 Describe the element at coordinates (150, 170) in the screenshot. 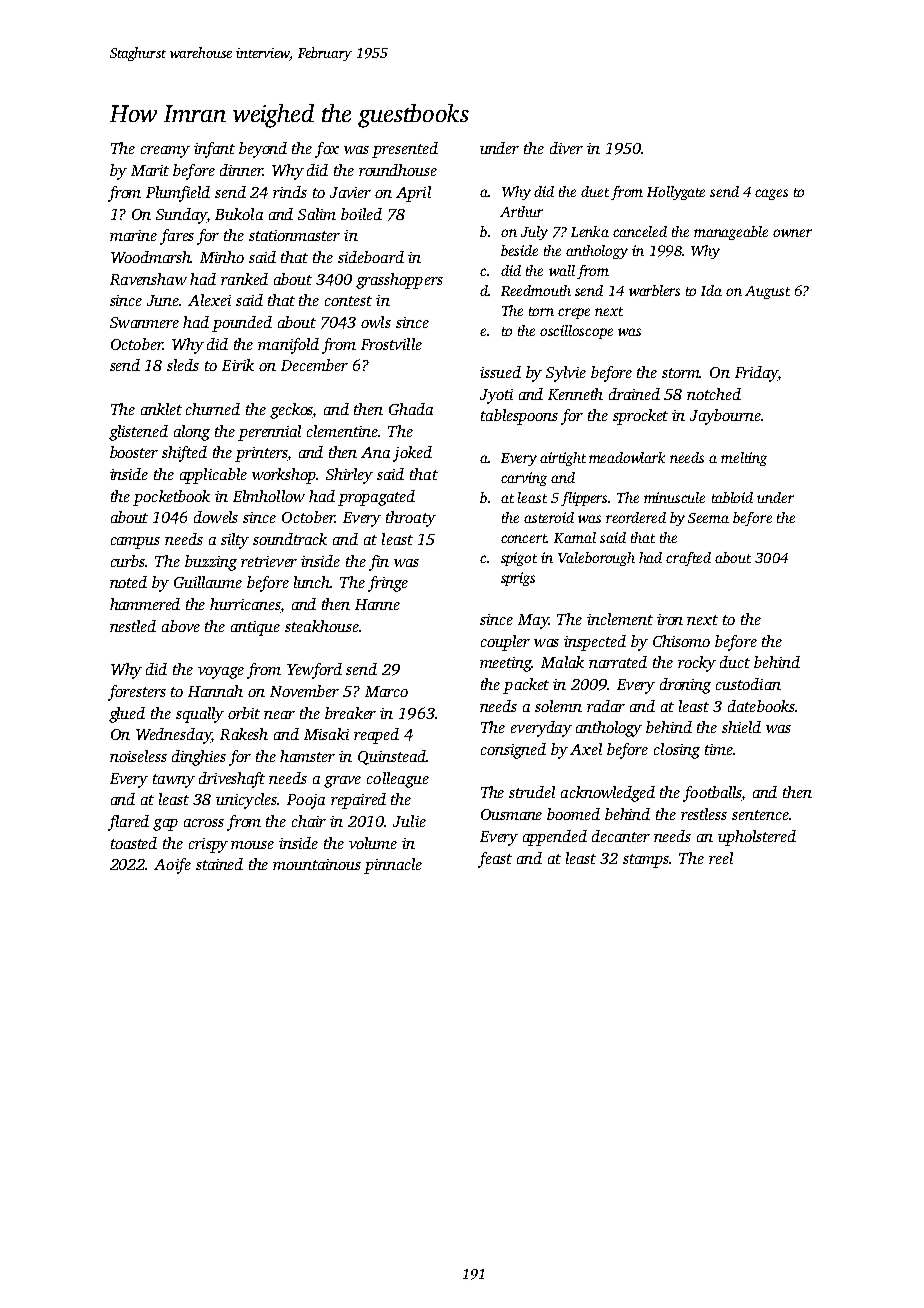

I see `Marit` at that location.
